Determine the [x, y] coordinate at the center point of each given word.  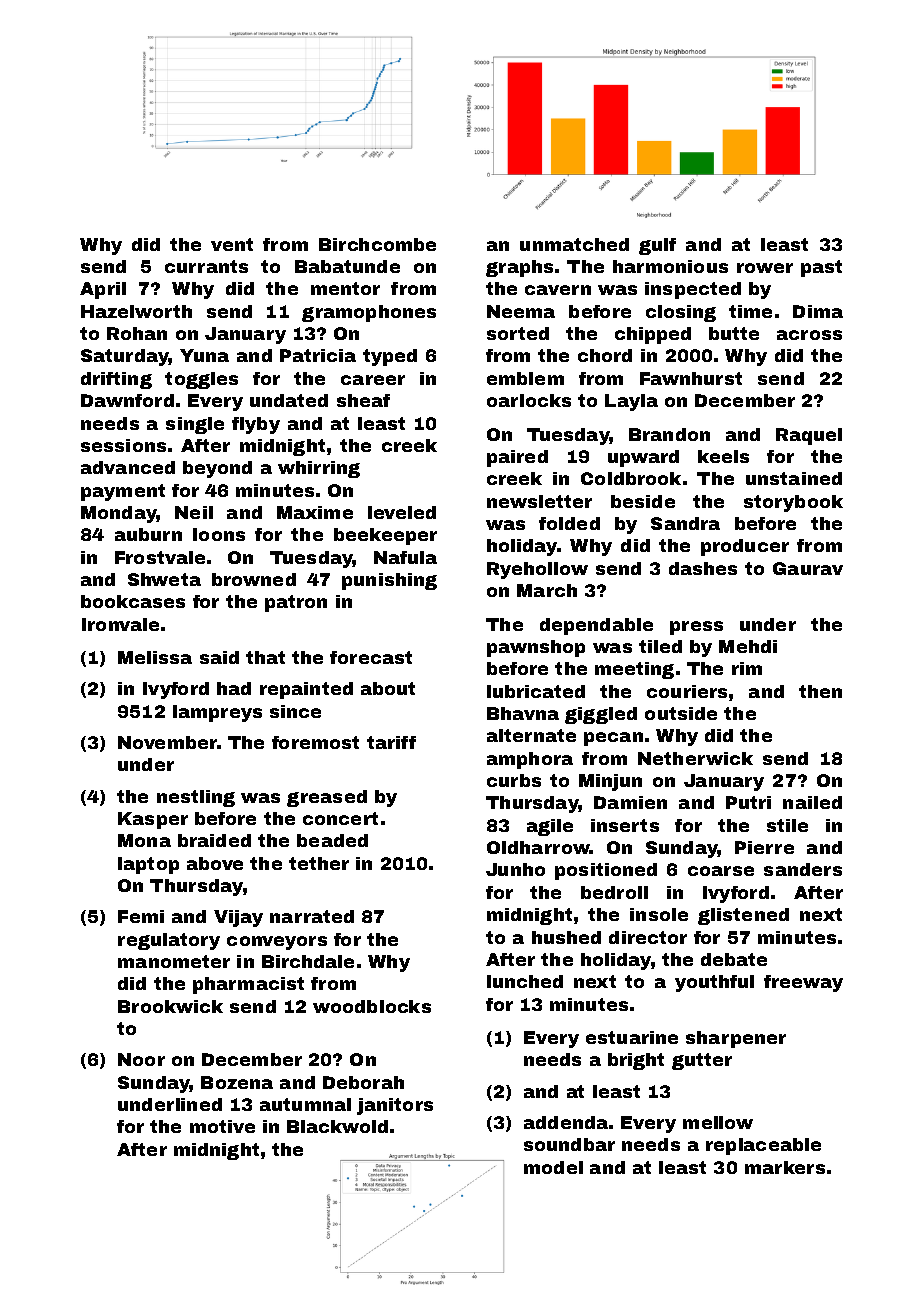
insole [659, 914]
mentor [345, 288]
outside [681, 713]
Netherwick [695, 758]
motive [222, 1126]
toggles [201, 380]
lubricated [536, 691]
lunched [525, 981]
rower [765, 268]
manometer [174, 961]
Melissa [155, 657]
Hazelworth [136, 311]
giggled [601, 715]
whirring [319, 469]
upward [643, 458]
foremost [315, 742]
